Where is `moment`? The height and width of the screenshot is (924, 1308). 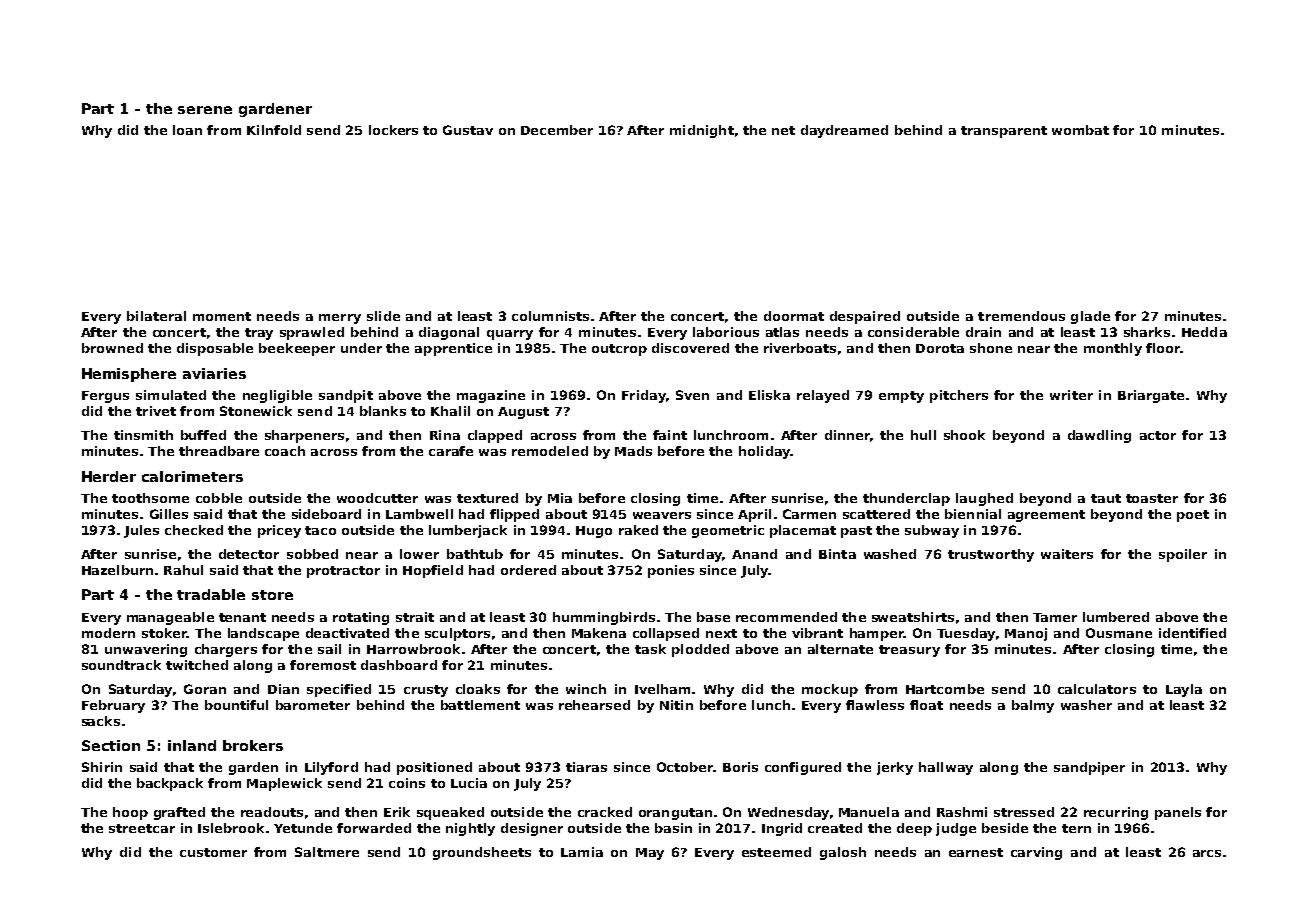 moment is located at coordinates (222, 316).
